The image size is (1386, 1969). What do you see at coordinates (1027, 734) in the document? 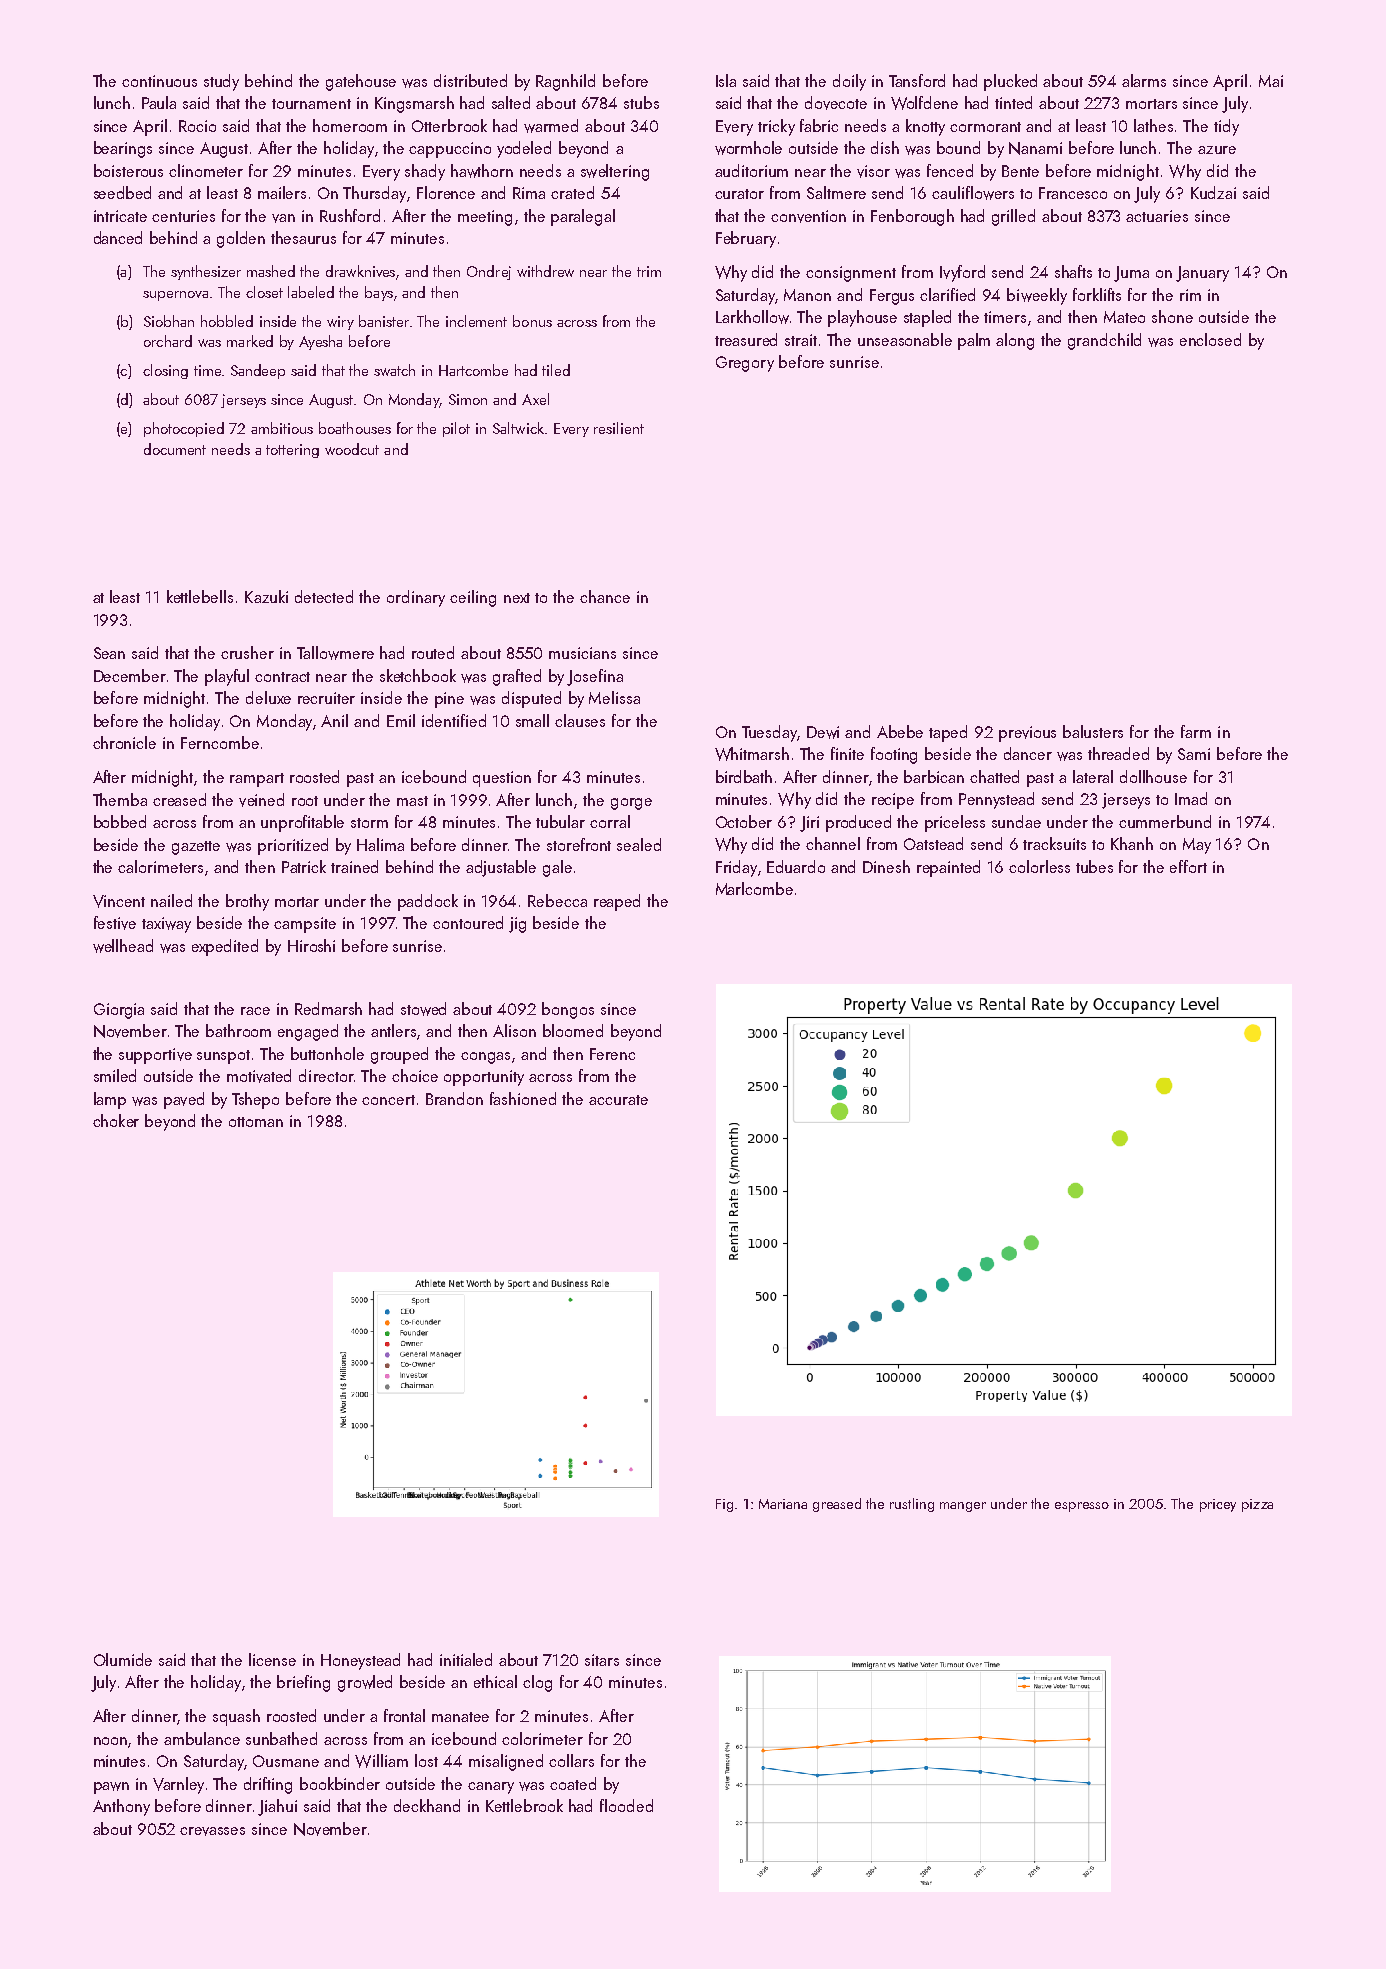
I see `previous` at bounding box center [1027, 734].
